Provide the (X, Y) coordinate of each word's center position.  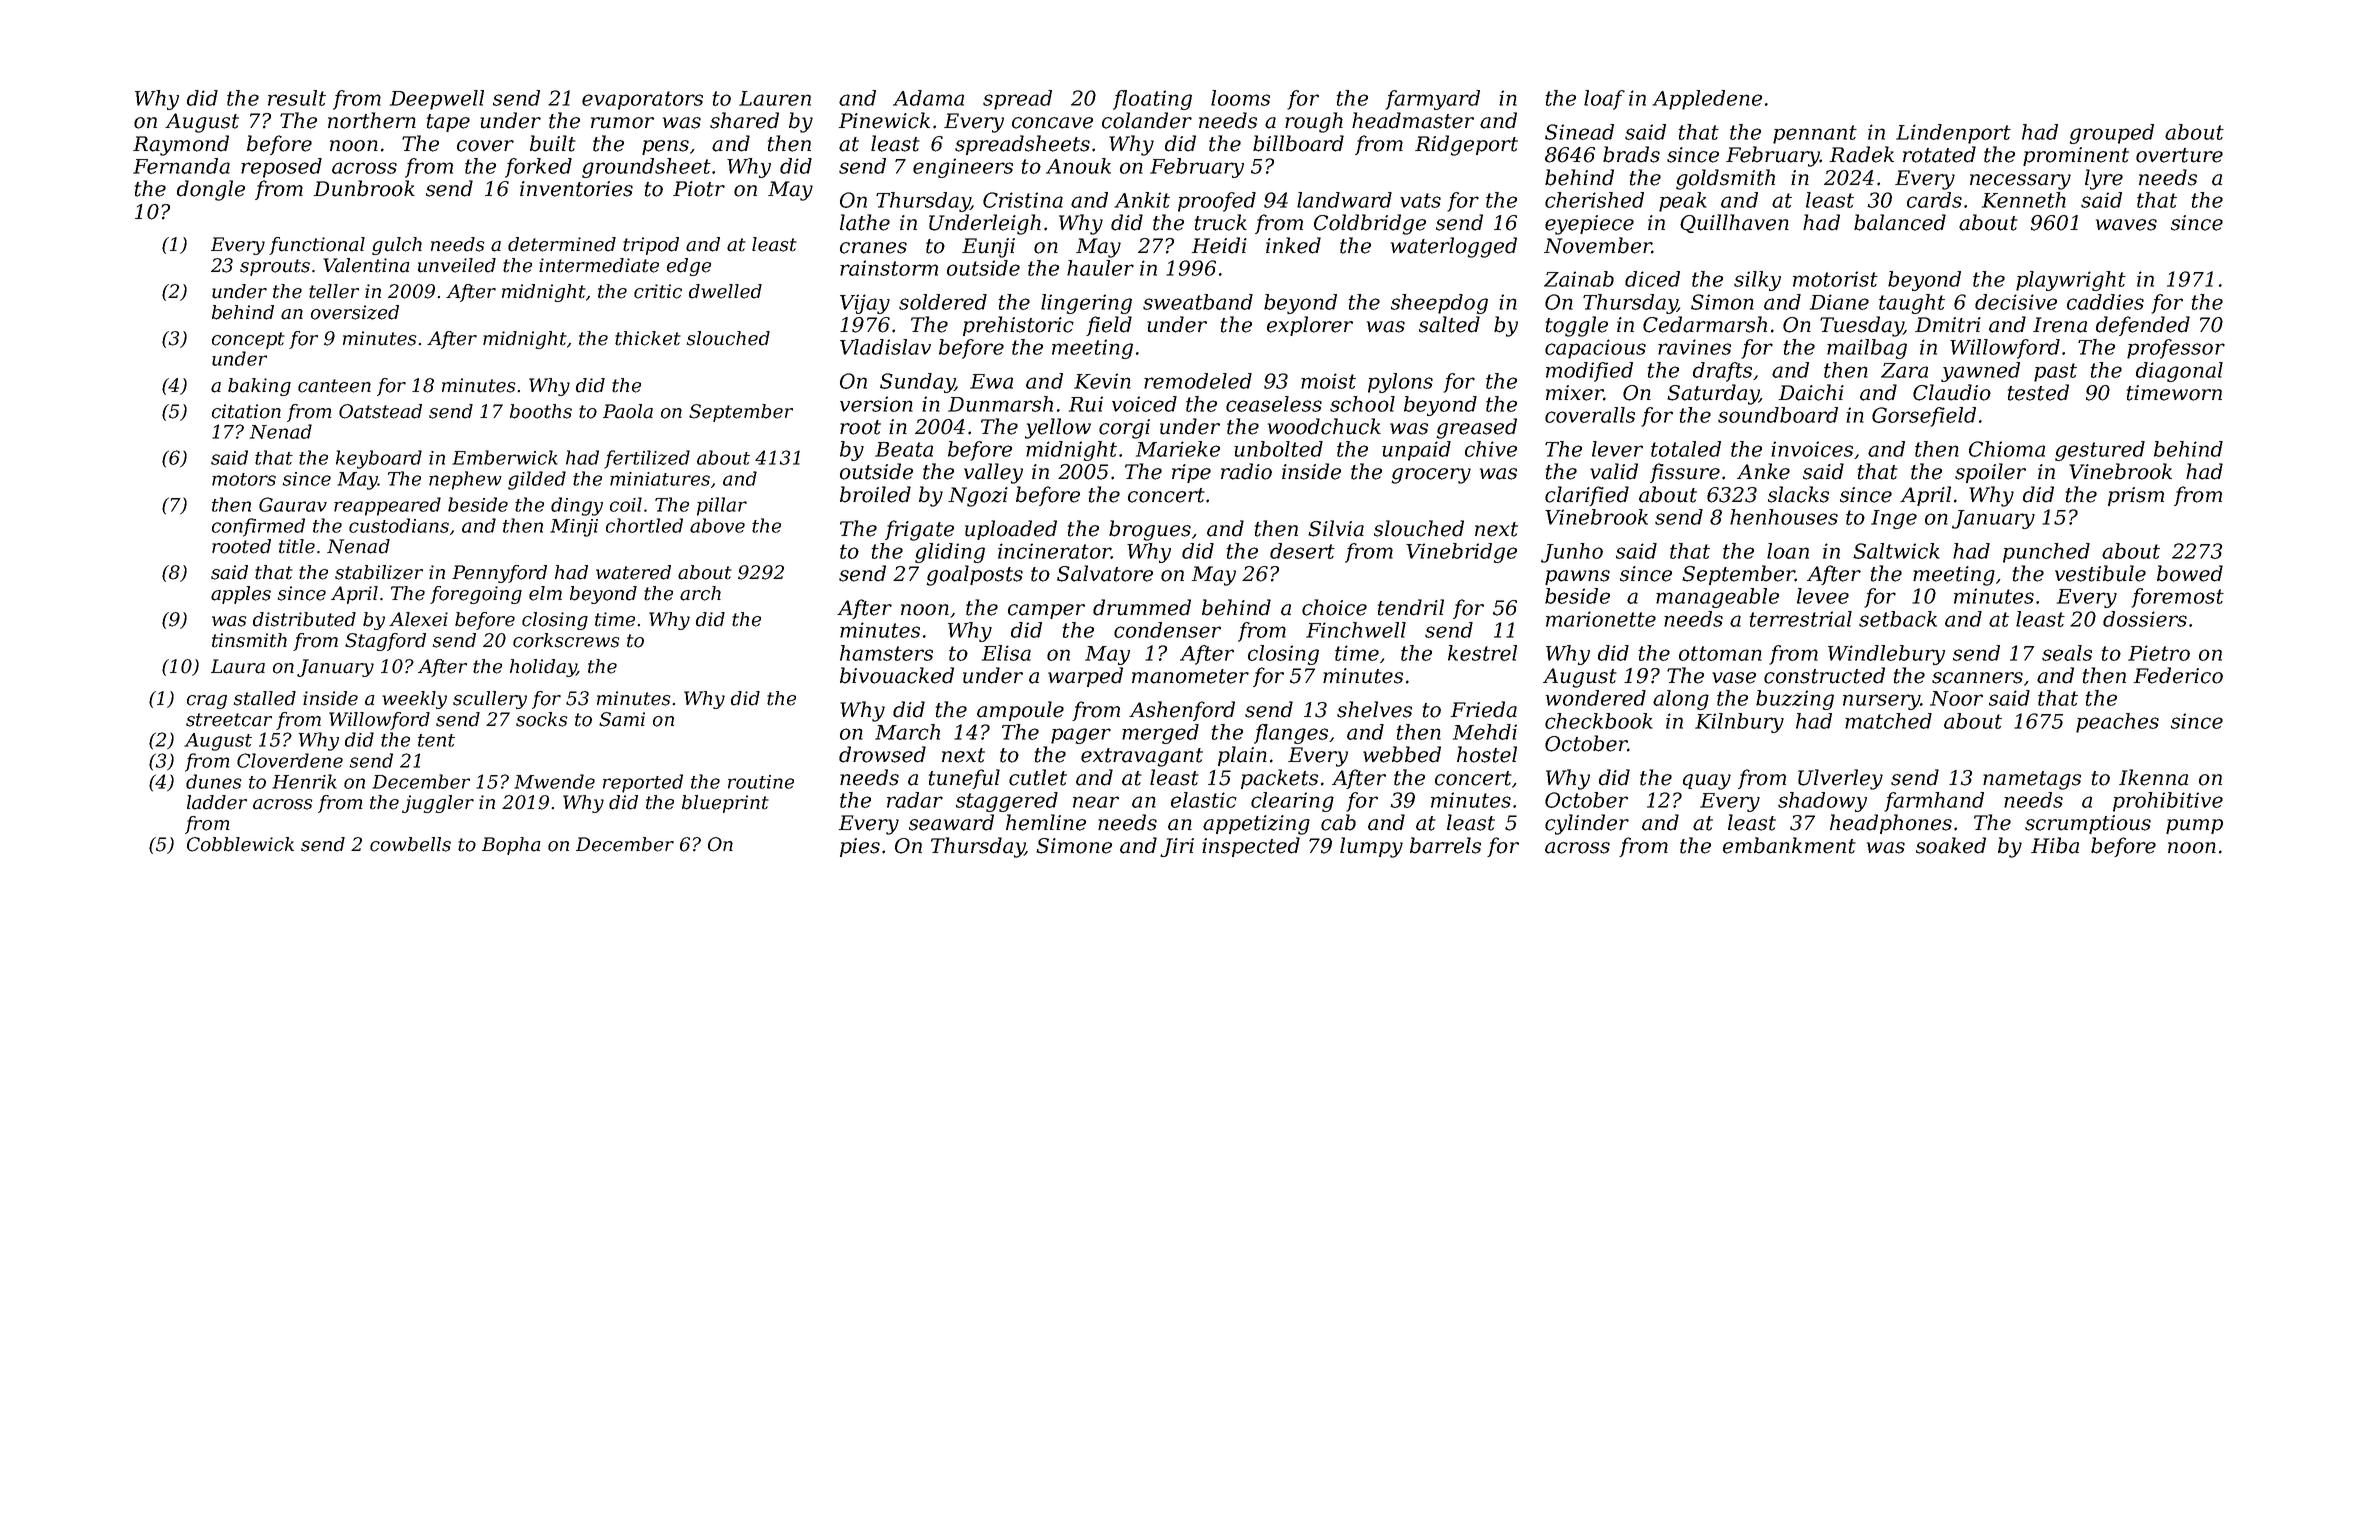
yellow (1058, 428)
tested (2038, 392)
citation (246, 411)
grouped (2112, 134)
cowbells (410, 844)
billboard (1298, 143)
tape (448, 123)
